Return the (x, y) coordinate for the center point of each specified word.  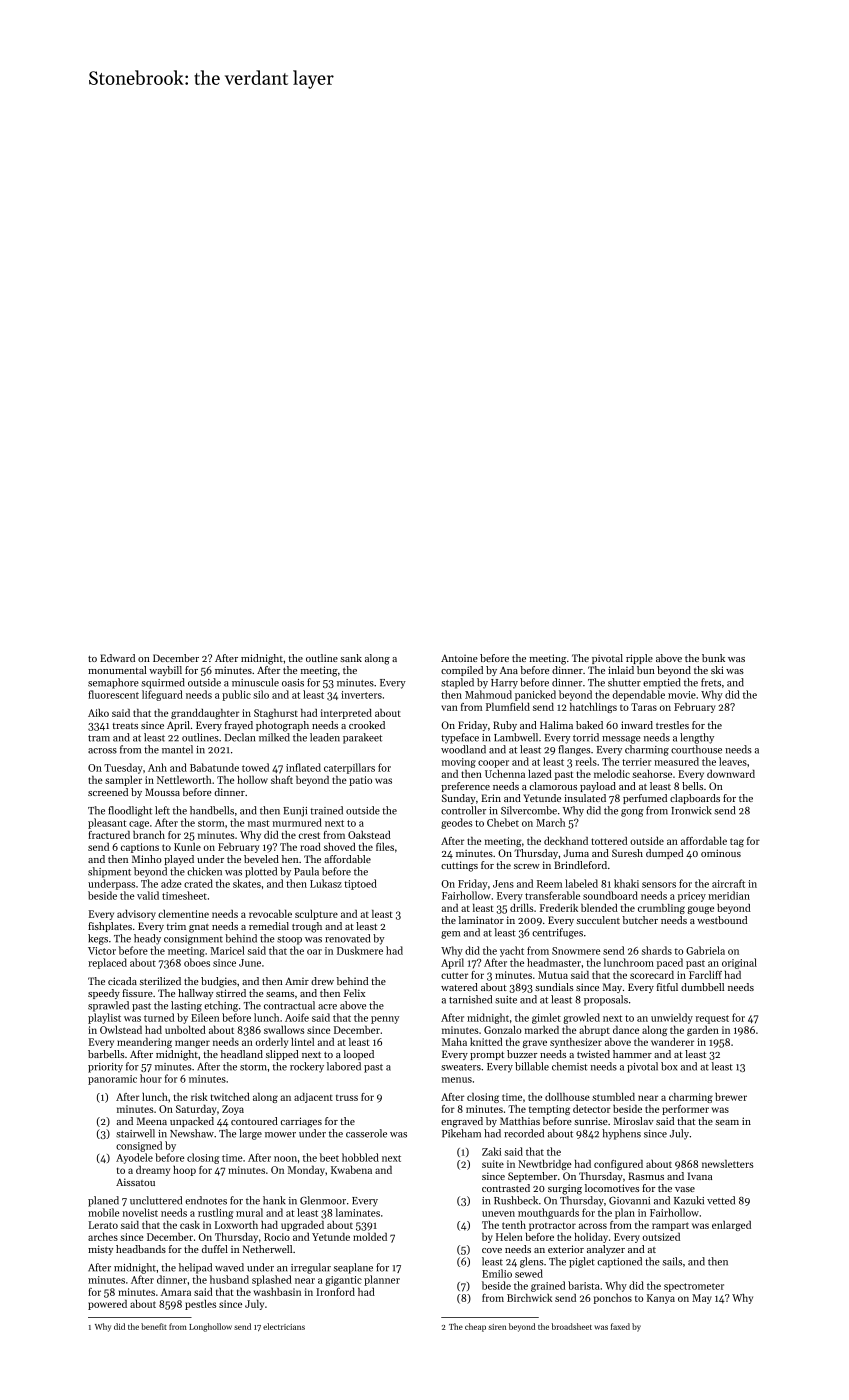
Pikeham (461, 1133)
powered (107, 1305)
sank (351, 658)
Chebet (503, 822)
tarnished (470, 999)
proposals (606, 1000)
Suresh (627, 853)
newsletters (728, 1164)
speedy (104, 994)
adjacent (313, 1098)
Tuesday (123, 768)
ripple (639, 659)
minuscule (255, 682)
